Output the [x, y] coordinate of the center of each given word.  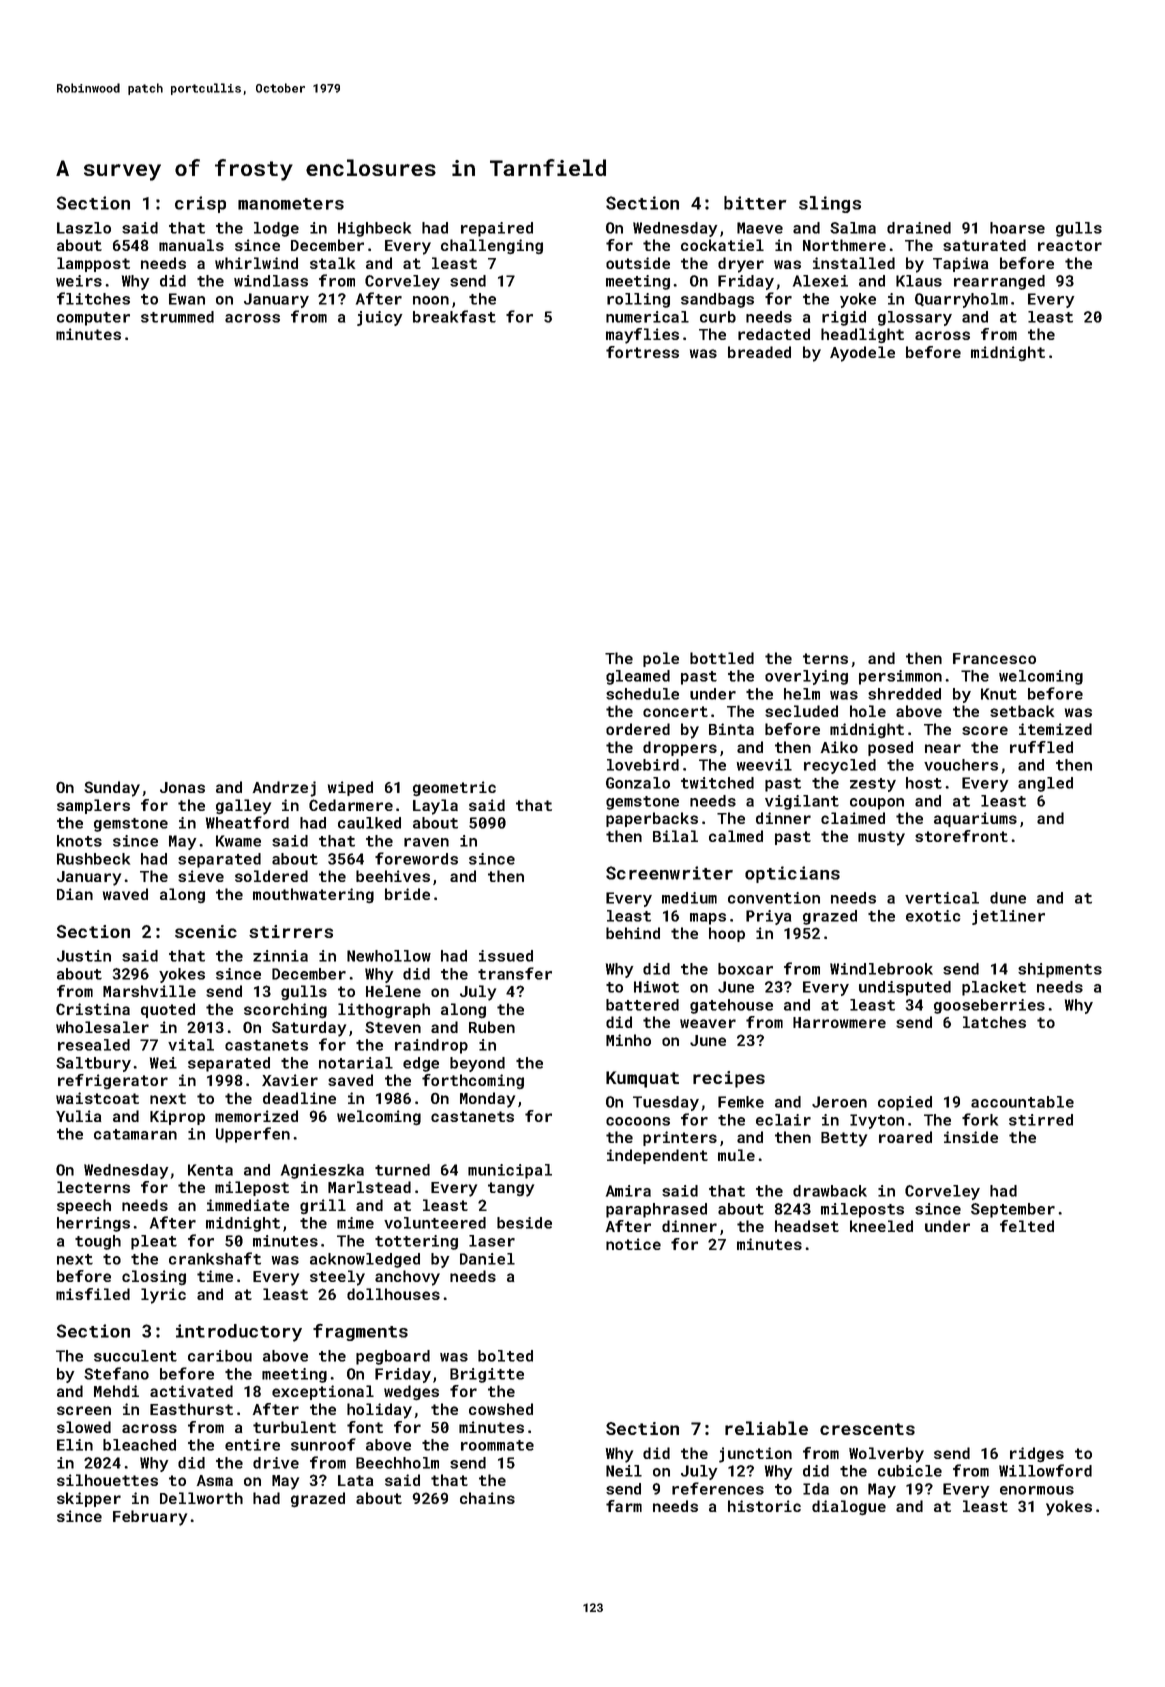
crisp [200, 204]
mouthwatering [313, 895]
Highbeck [374, 229]
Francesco [994, 658]
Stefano [116, 1373]
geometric [454, 788]
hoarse [1017, 228]
